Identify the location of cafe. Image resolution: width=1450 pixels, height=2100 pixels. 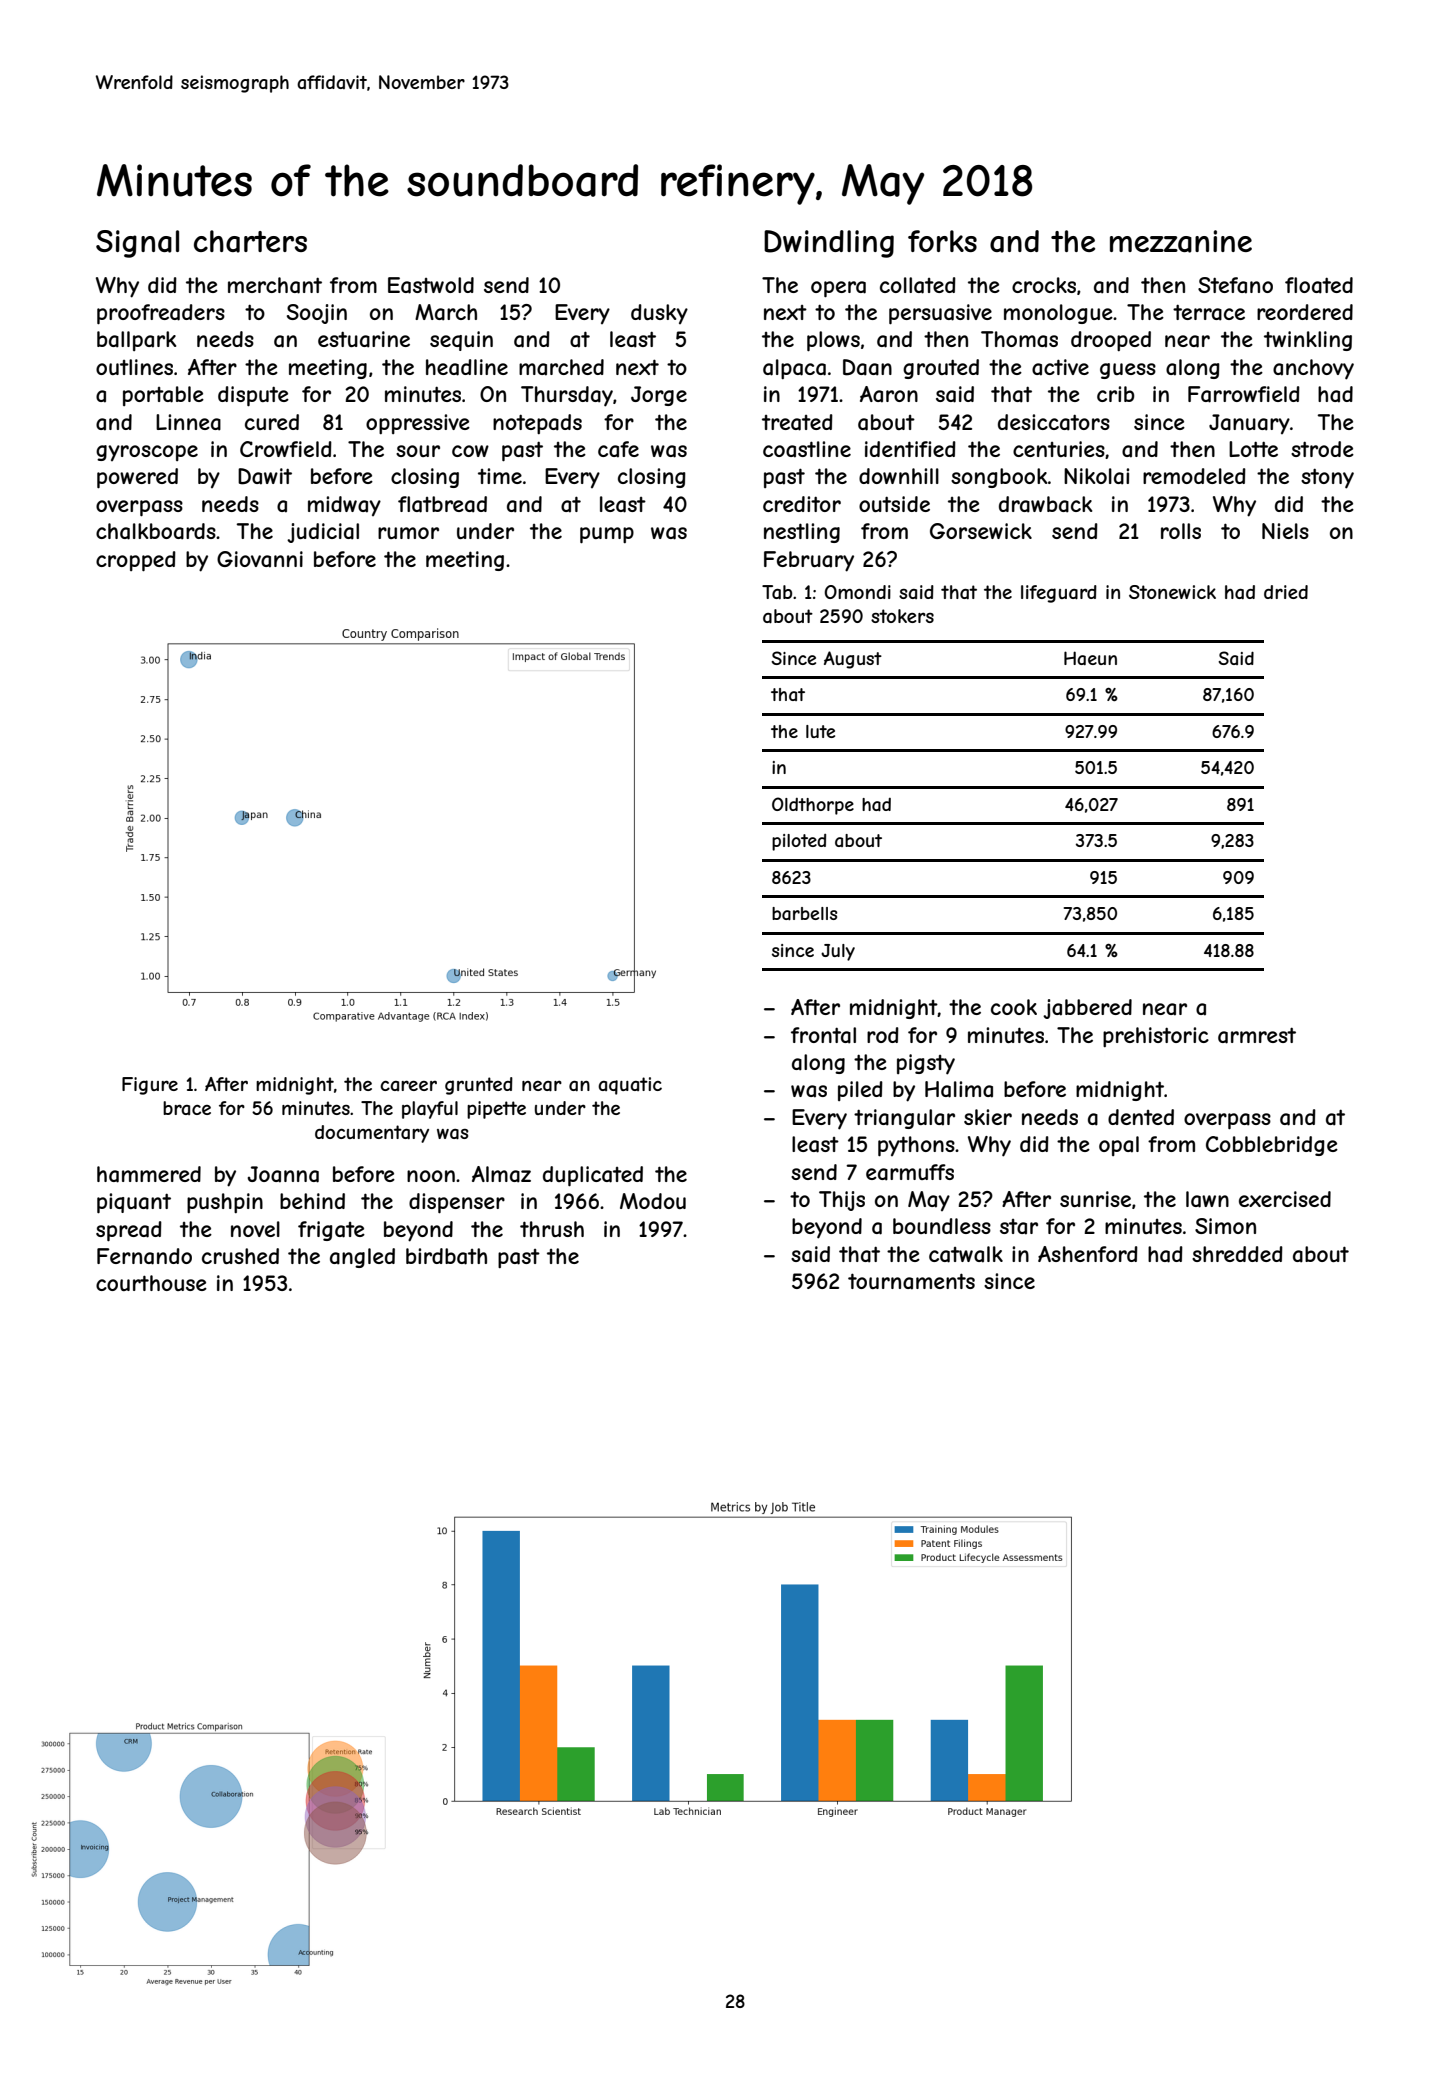
(618, 449).
